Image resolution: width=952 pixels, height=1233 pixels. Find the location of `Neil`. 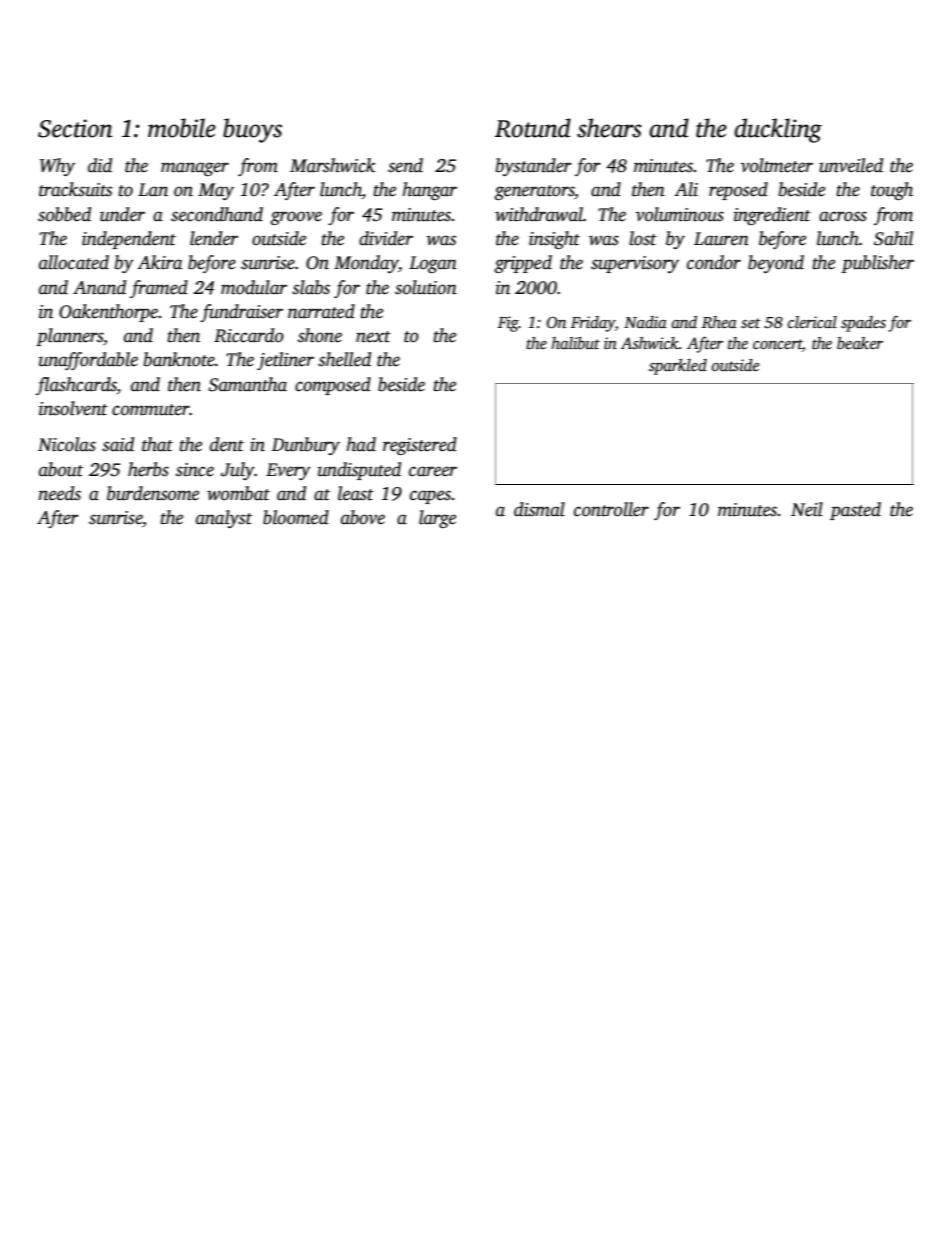

Neil is located at coordinates (807, 509).
